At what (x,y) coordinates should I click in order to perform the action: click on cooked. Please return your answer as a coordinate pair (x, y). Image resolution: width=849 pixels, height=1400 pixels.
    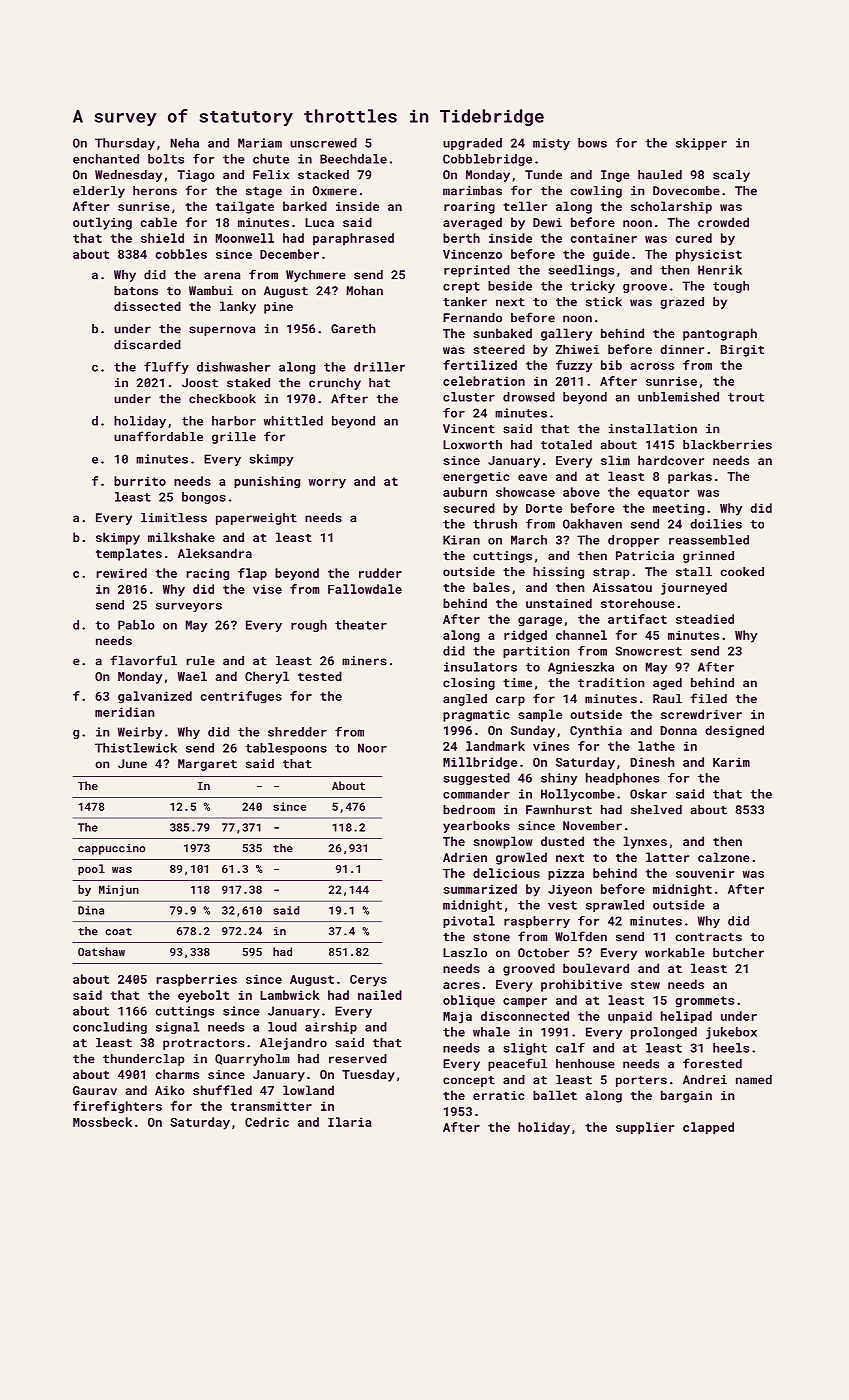
    Looking at the image, I should click on (742, 572).
